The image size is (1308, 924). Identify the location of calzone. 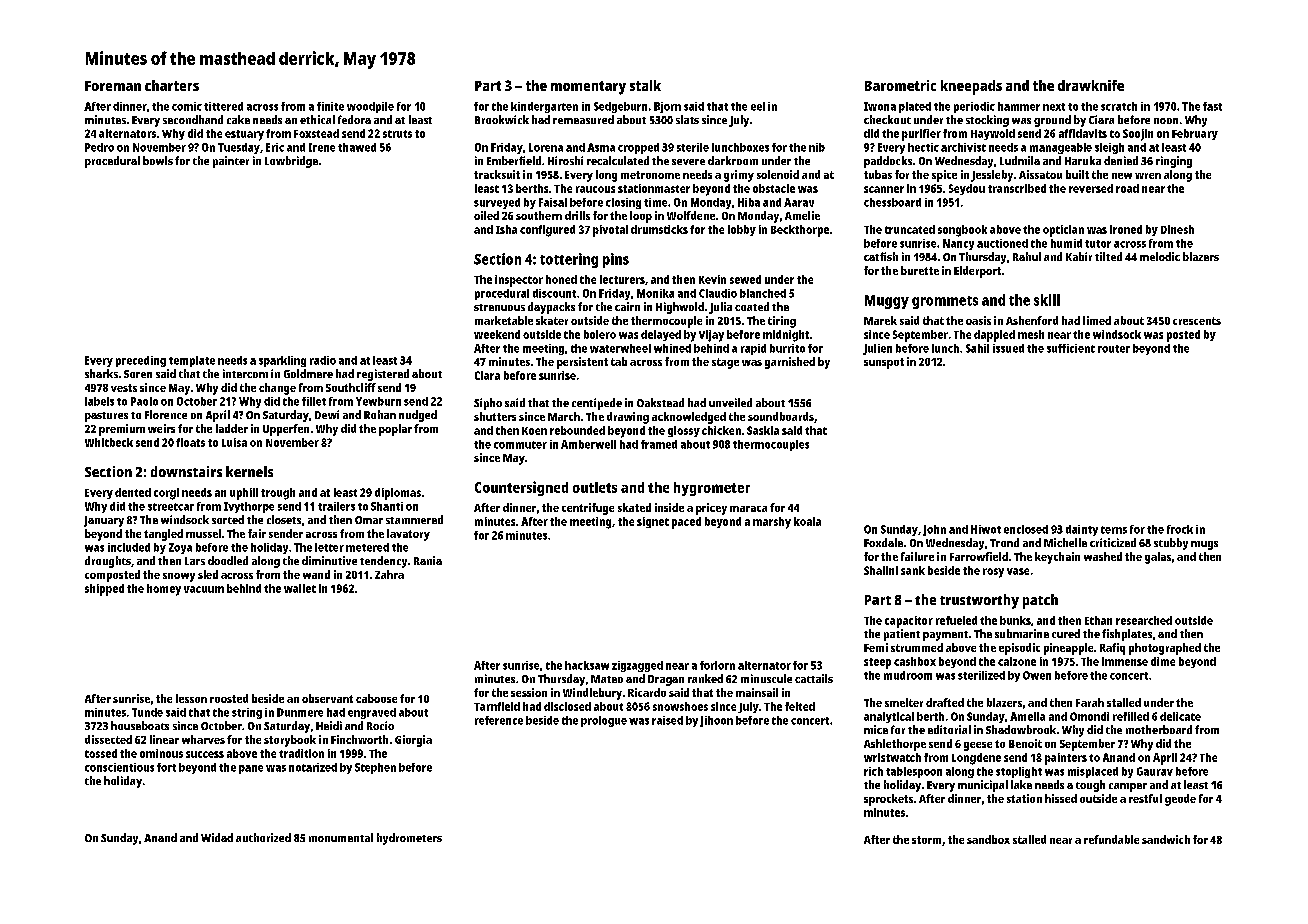
(1017, 661).
